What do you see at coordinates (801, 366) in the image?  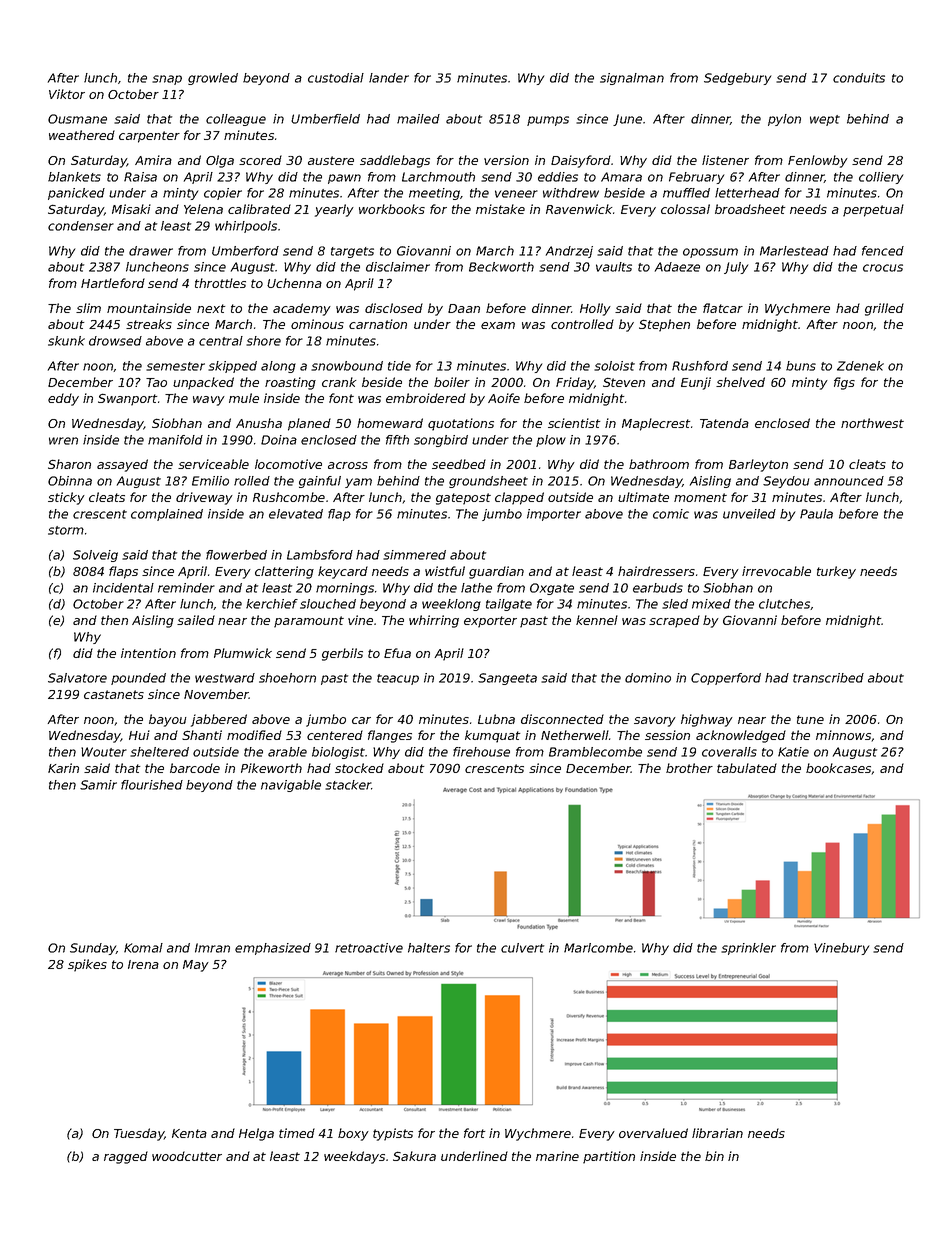 I see `buns` at bounding box center [801, 366].
